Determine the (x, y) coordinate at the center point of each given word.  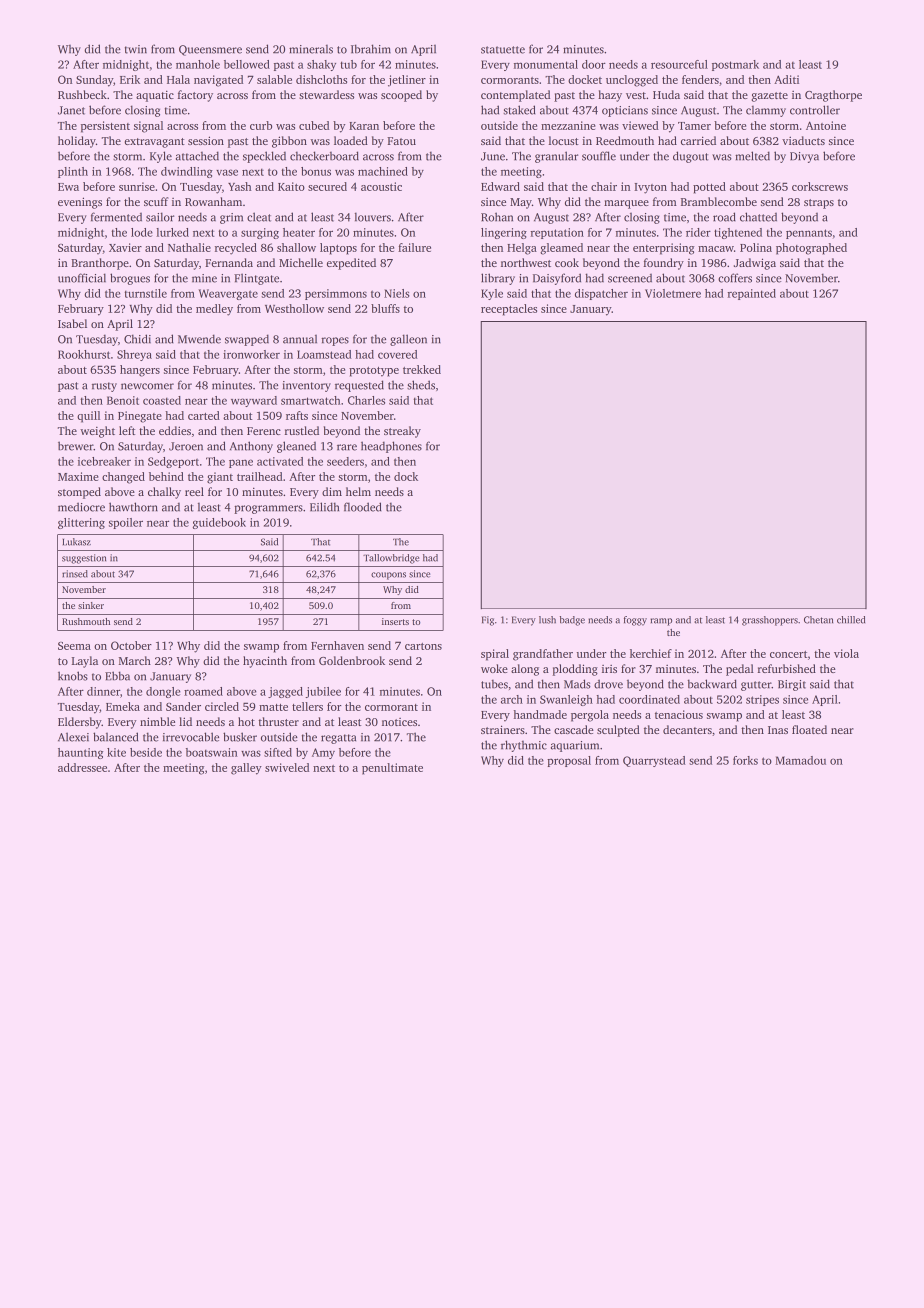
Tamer (694, 126)
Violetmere (673, 293)
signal (148, 127)
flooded (363, 507)
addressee (82, 767)
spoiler (126, 523)
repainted (751, 294)
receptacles (509, 310)
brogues (130, 279)
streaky (402, 432)
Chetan (818, 620)
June (493, 156)
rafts (297, 415)
